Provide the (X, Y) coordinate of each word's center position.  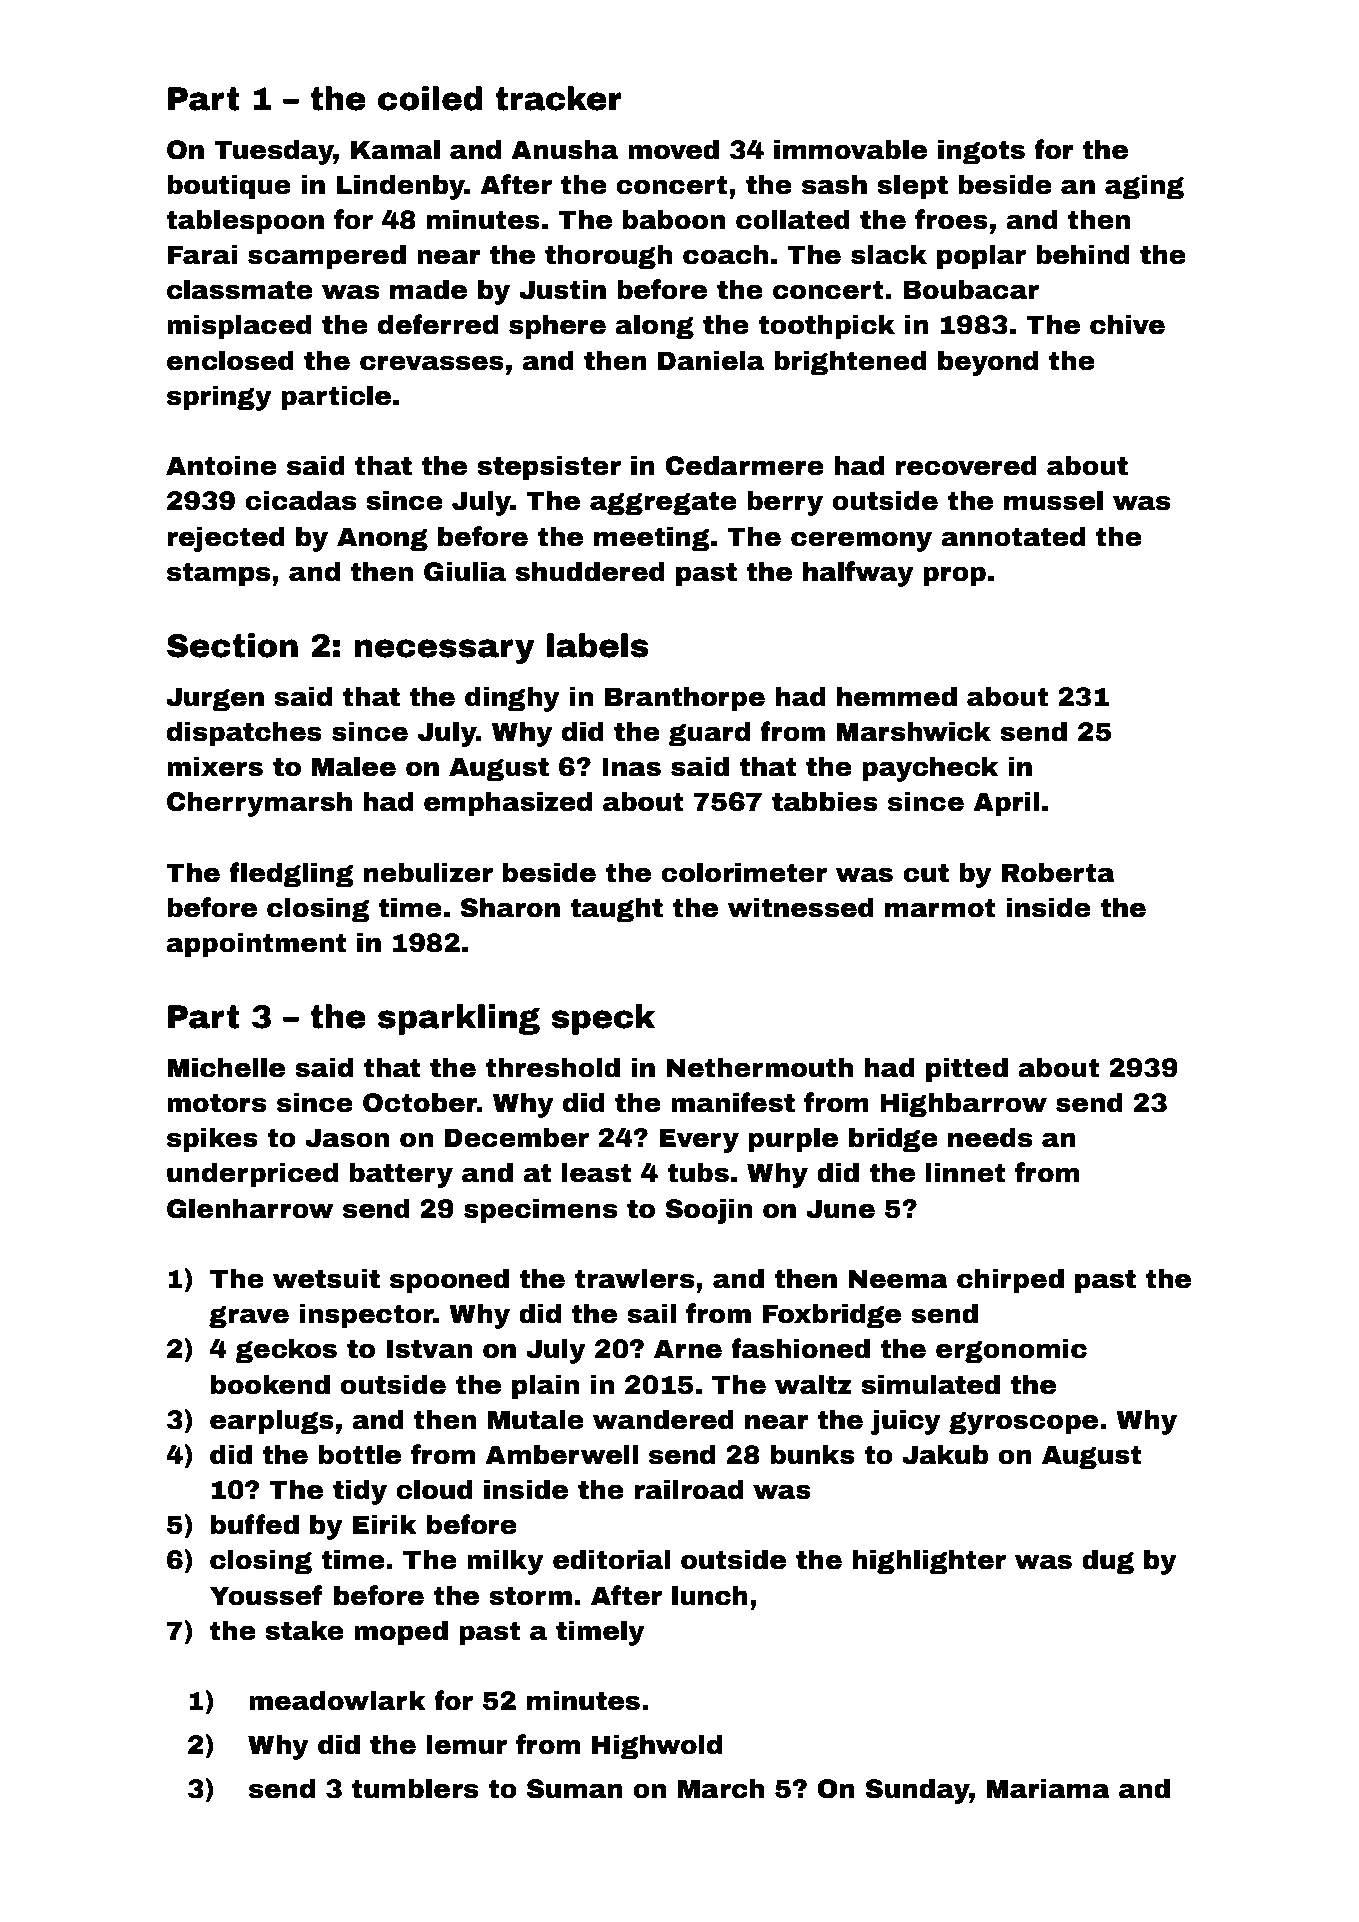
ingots (981, 152)
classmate (240, 289)
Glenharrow (250, 1208)
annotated (1013, 536)
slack (889, 254)
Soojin (708, 1211)
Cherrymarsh (259, 804)
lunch (710, 1595)
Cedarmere (744, 465)
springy (219, 398)
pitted (967, 1070)
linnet (965, 1172)
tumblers (415, 1788)
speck (603, 1019)
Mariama (1048, 1788)
